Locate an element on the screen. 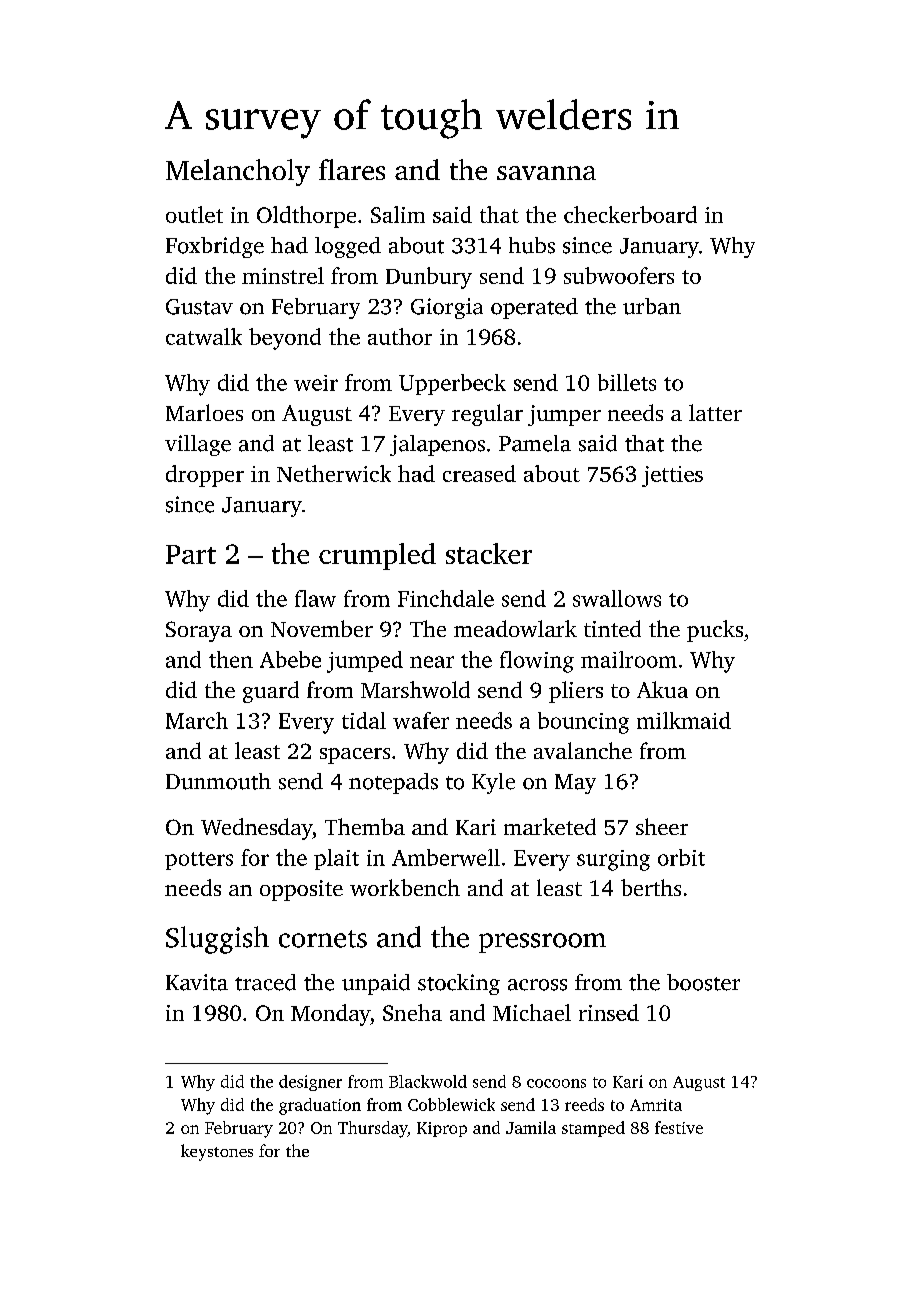 This screenshot has height=1311, width=924. berths is located at coordinates (651, 887).
